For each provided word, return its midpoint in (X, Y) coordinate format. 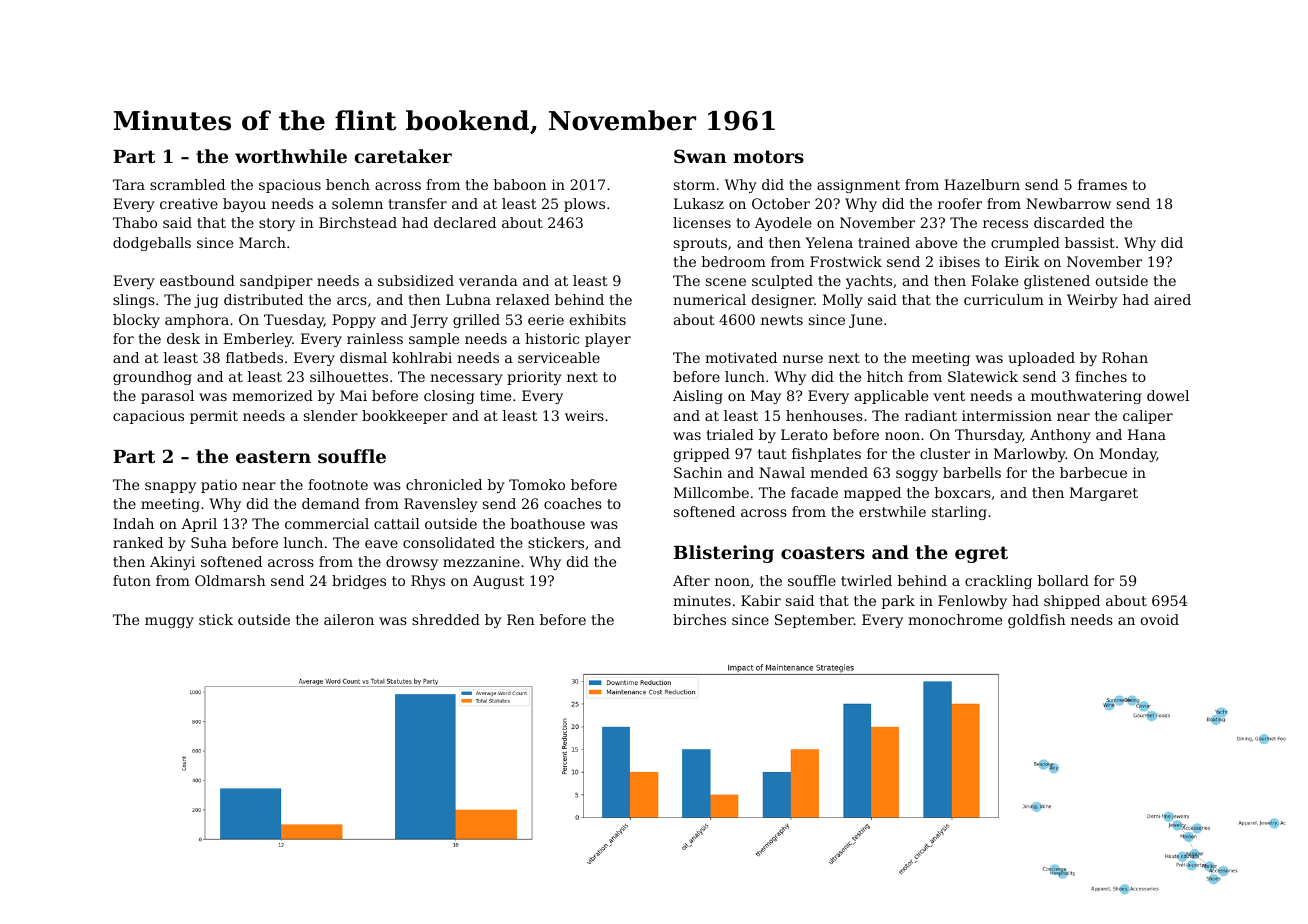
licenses (702, 222)
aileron (349, 619)
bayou (244, 205)
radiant (931, 415)
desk (183, 338)
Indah (133, 523)
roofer (960, 203)
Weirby (1092, 301)
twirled (866, 580)
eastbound (197, 280)
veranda (488, 280)
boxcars (963, 492)
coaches (573, 503)
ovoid (1160, 619)
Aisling (698, 397)
